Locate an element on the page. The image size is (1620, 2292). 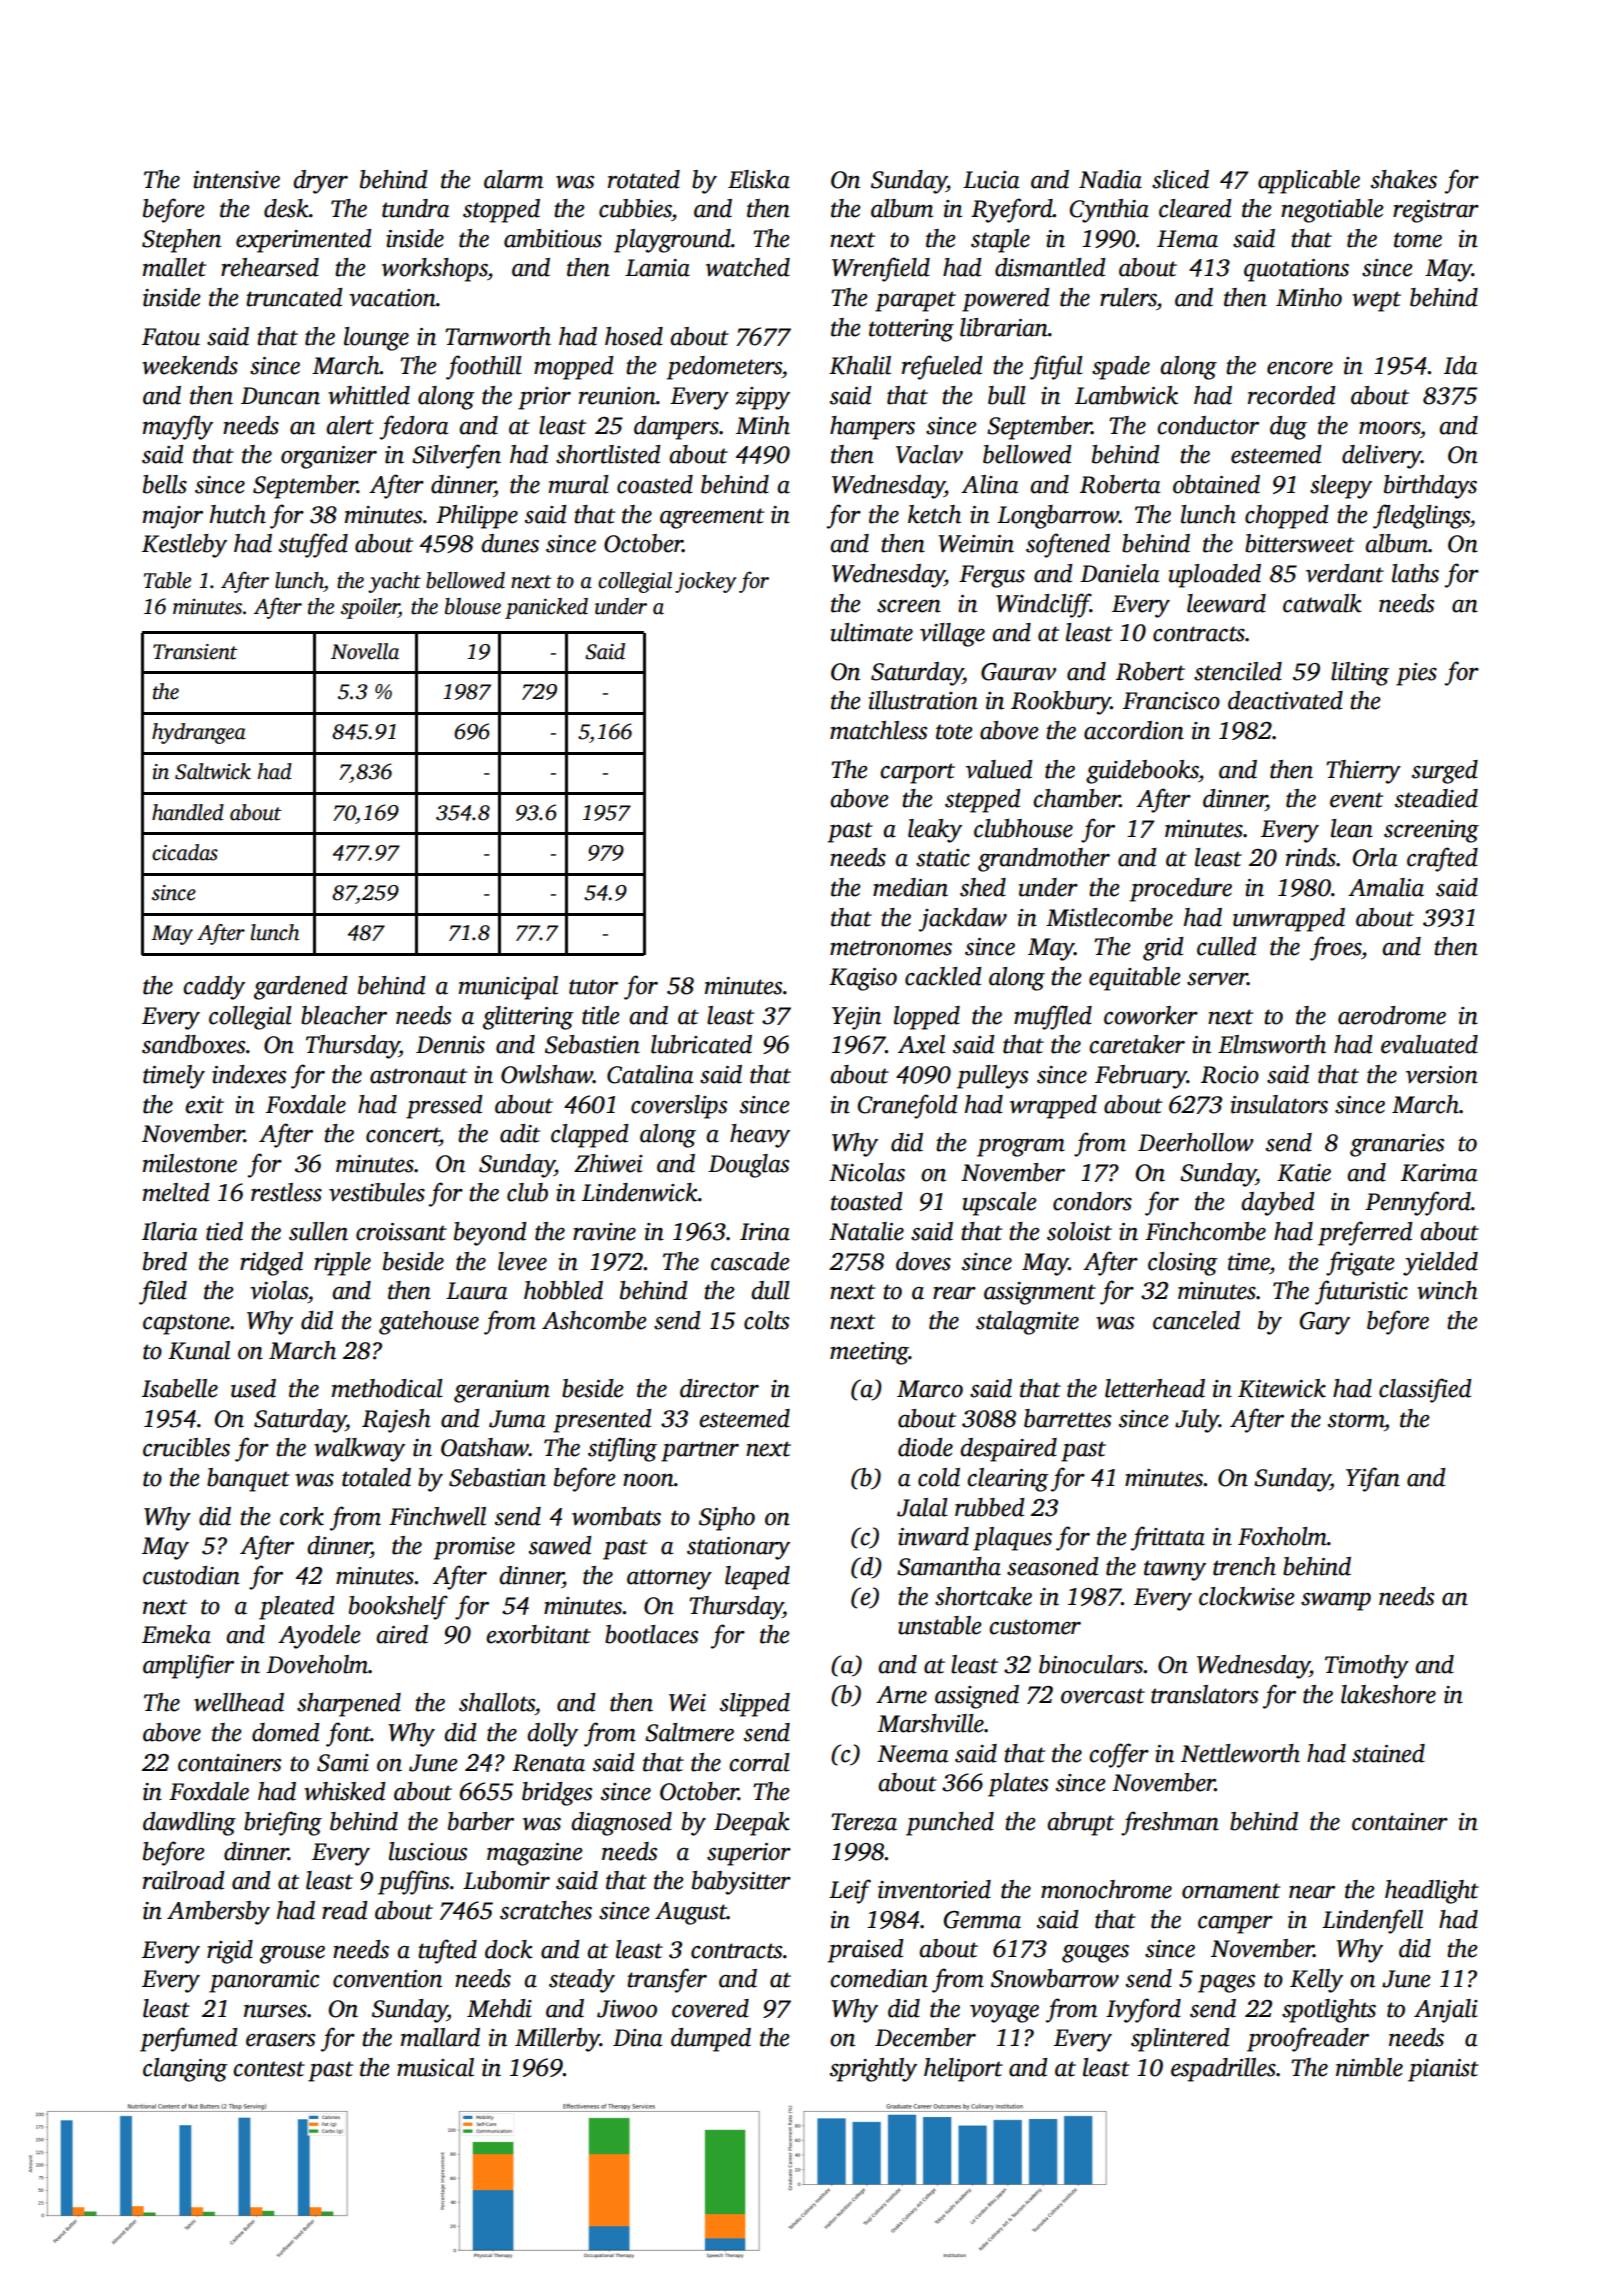
playground is located at coordinates (672, 241).
